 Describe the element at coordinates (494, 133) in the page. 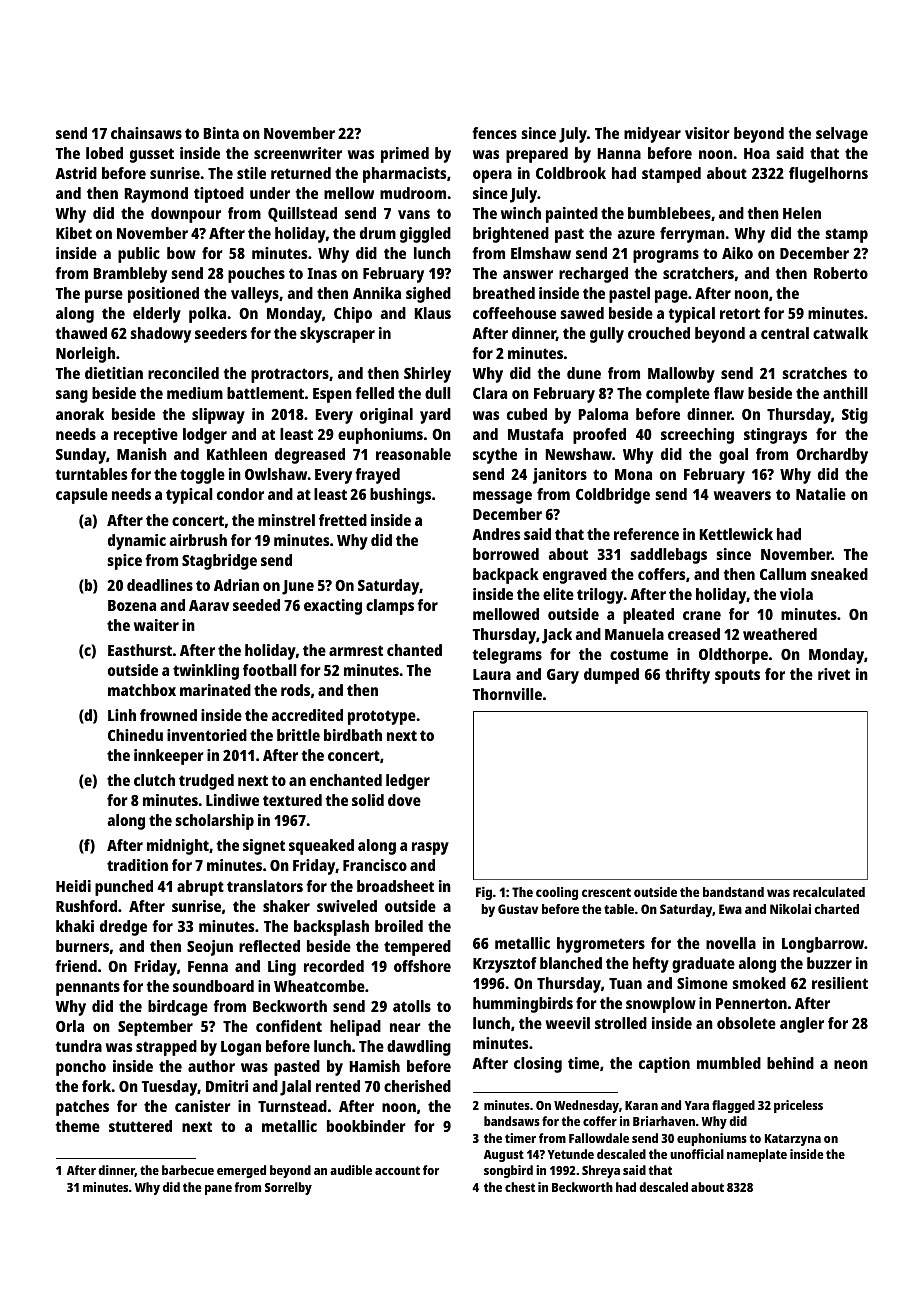

I see `fences` at that location.
